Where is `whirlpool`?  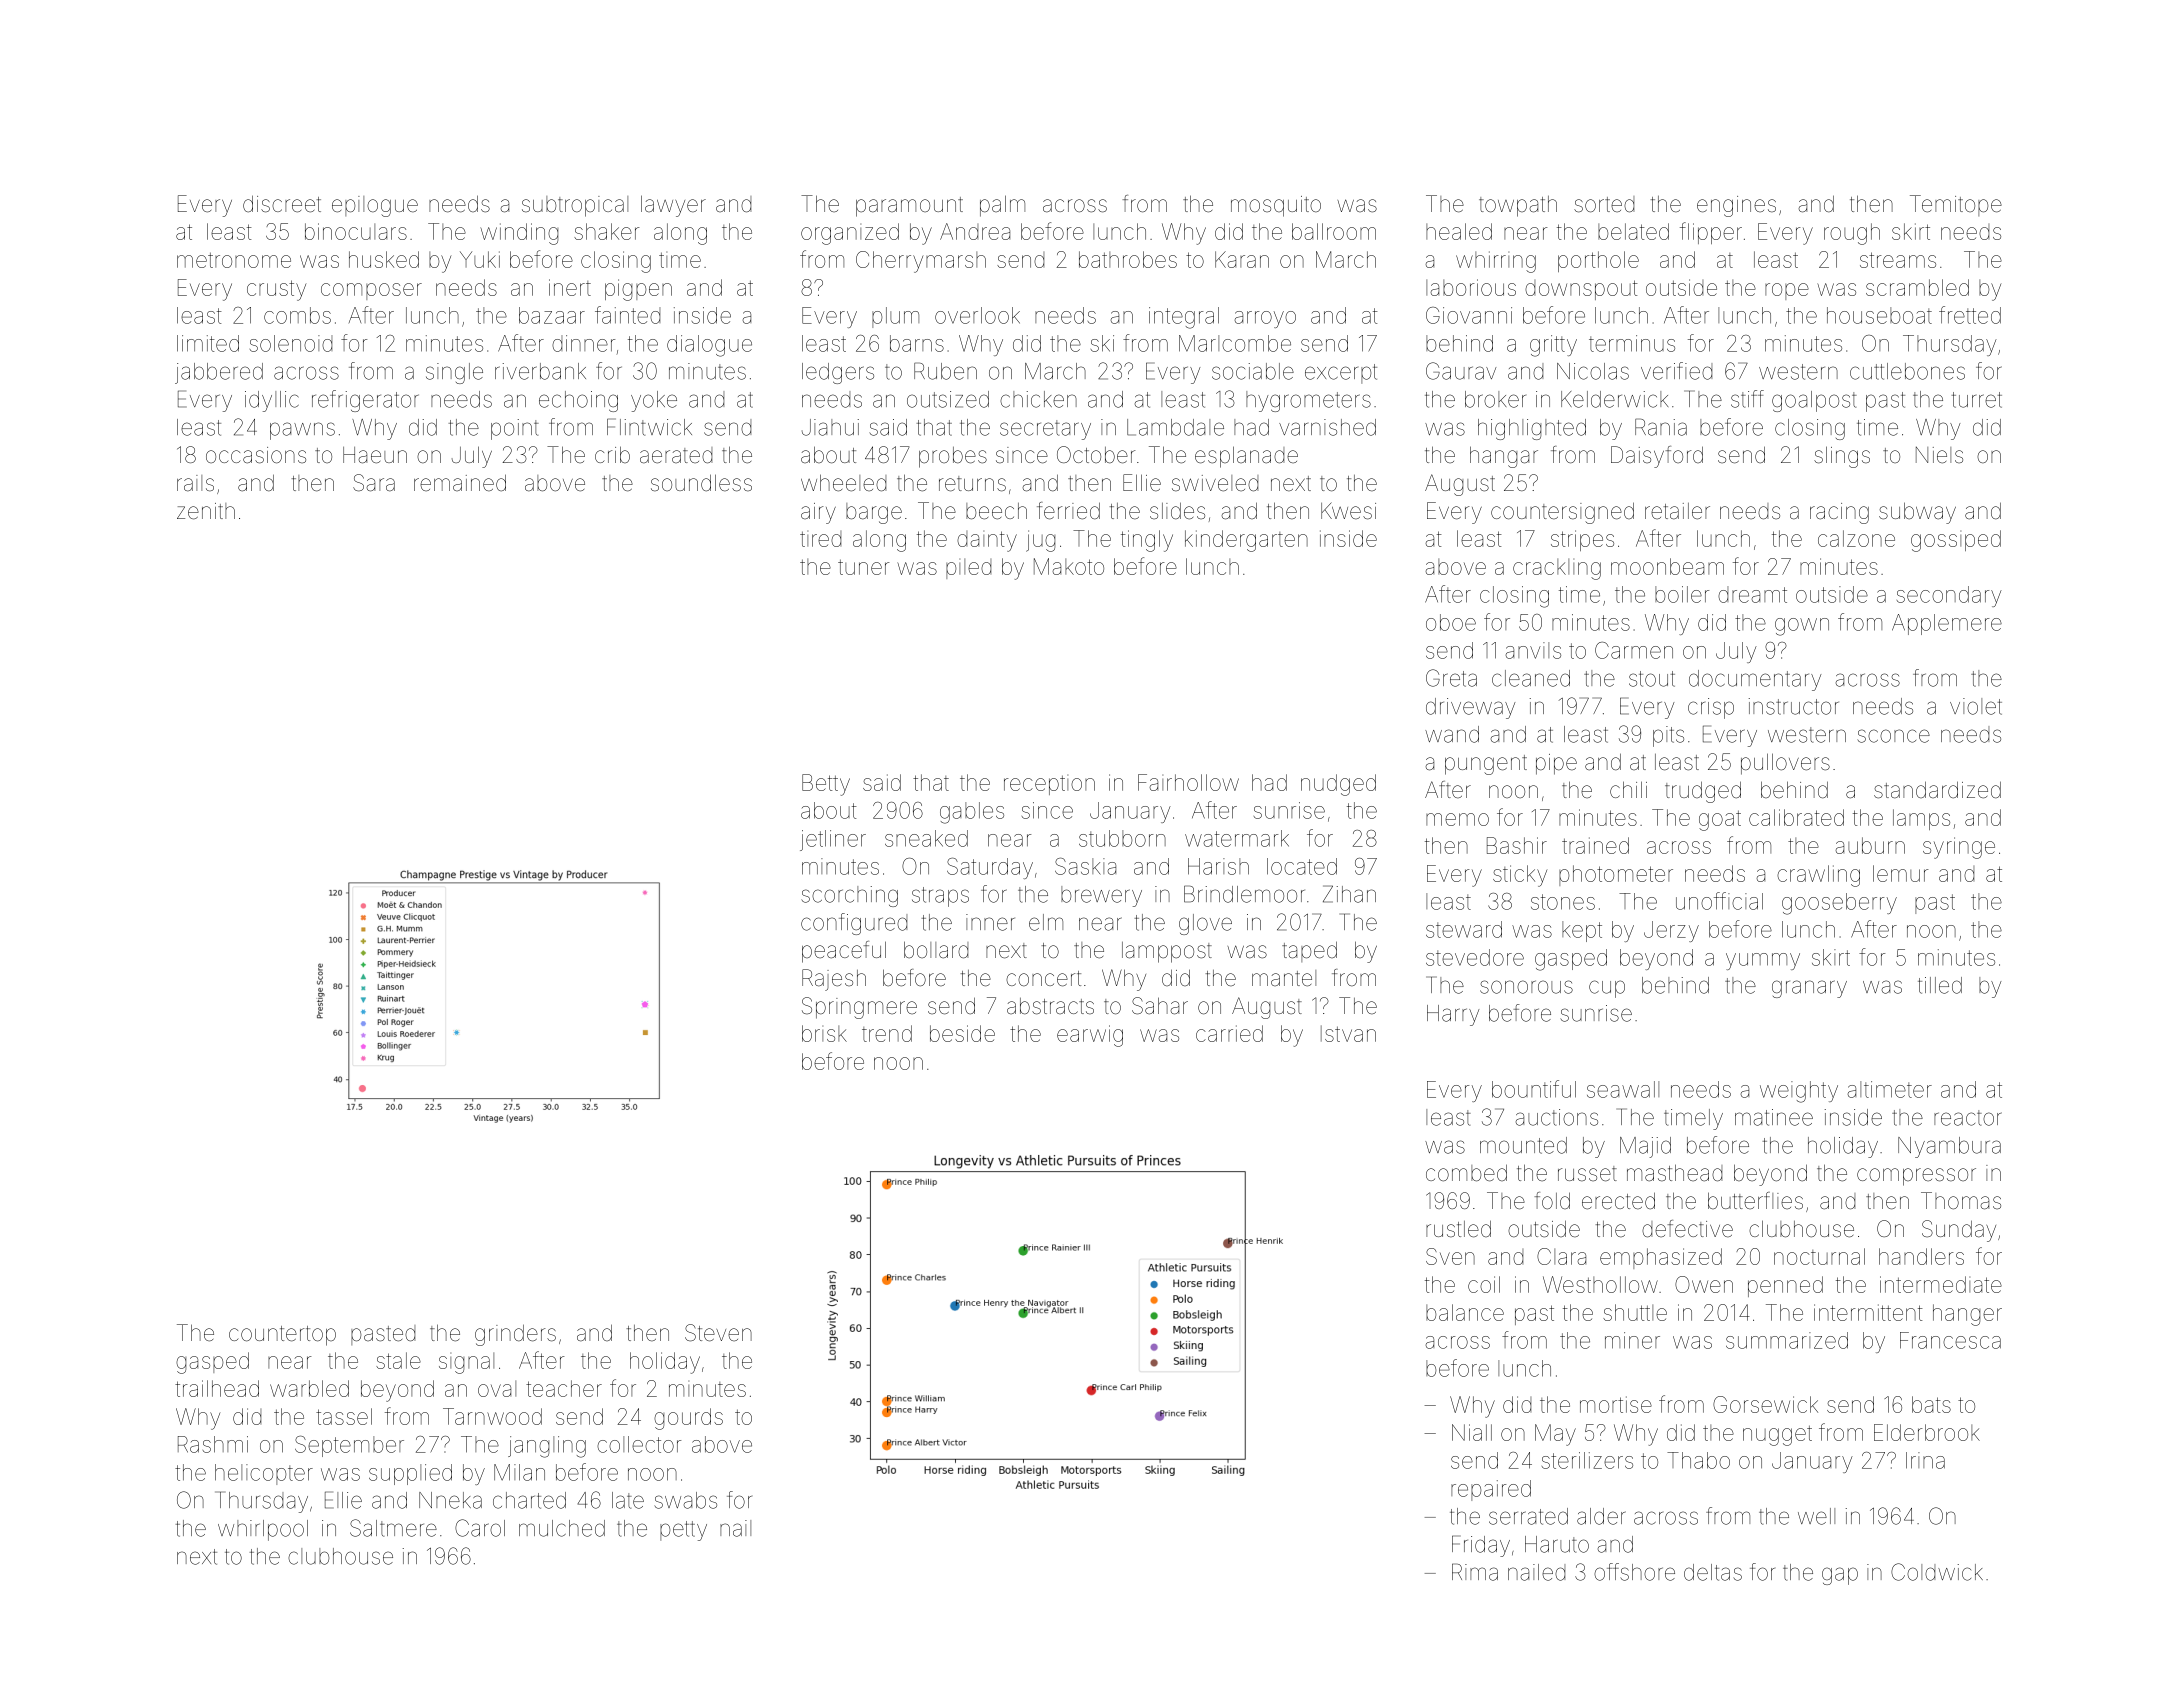
whirlpool is located at coordinates (263, 1530).
